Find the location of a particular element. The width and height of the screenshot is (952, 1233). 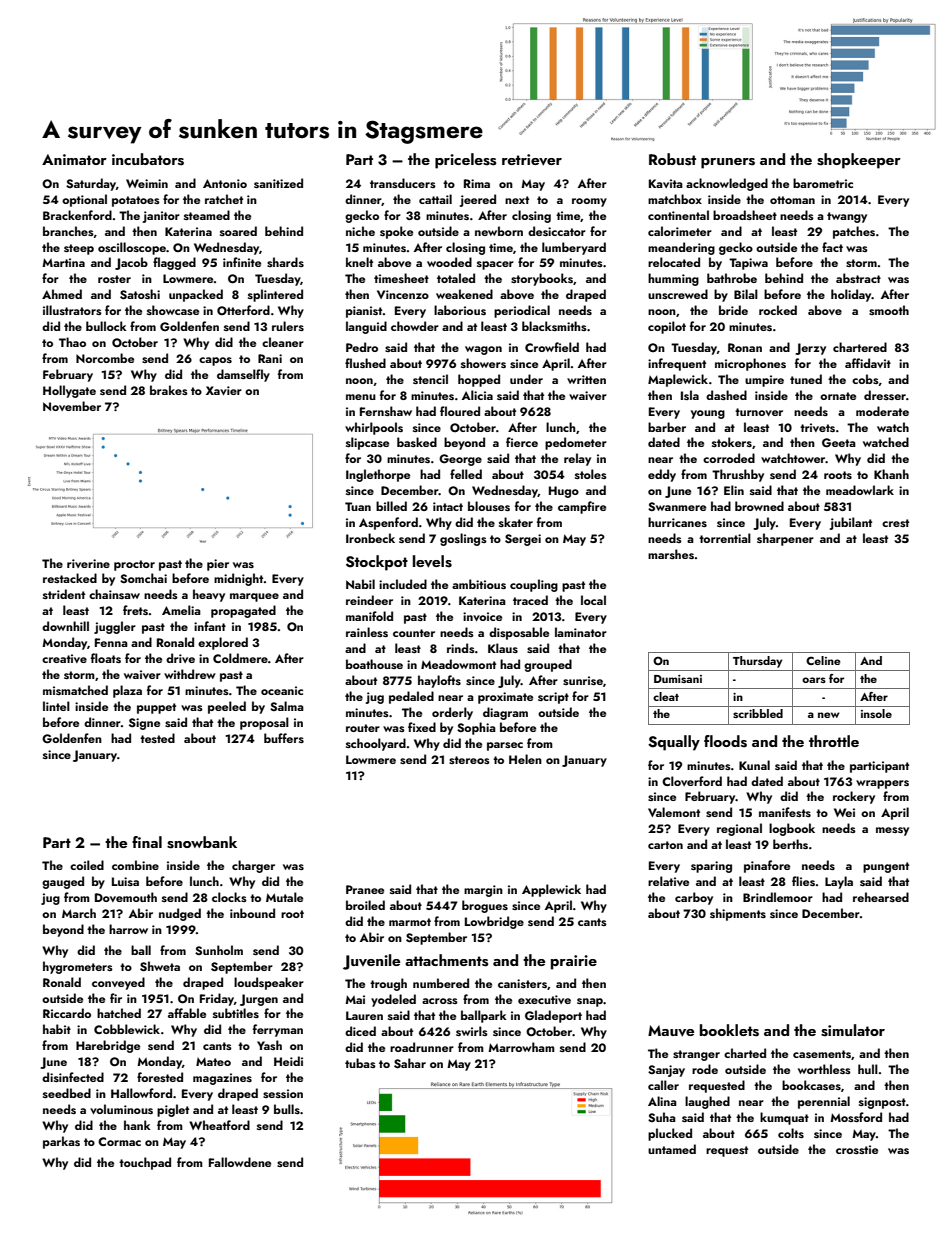

ornate is located at coordinates (838, 396).
